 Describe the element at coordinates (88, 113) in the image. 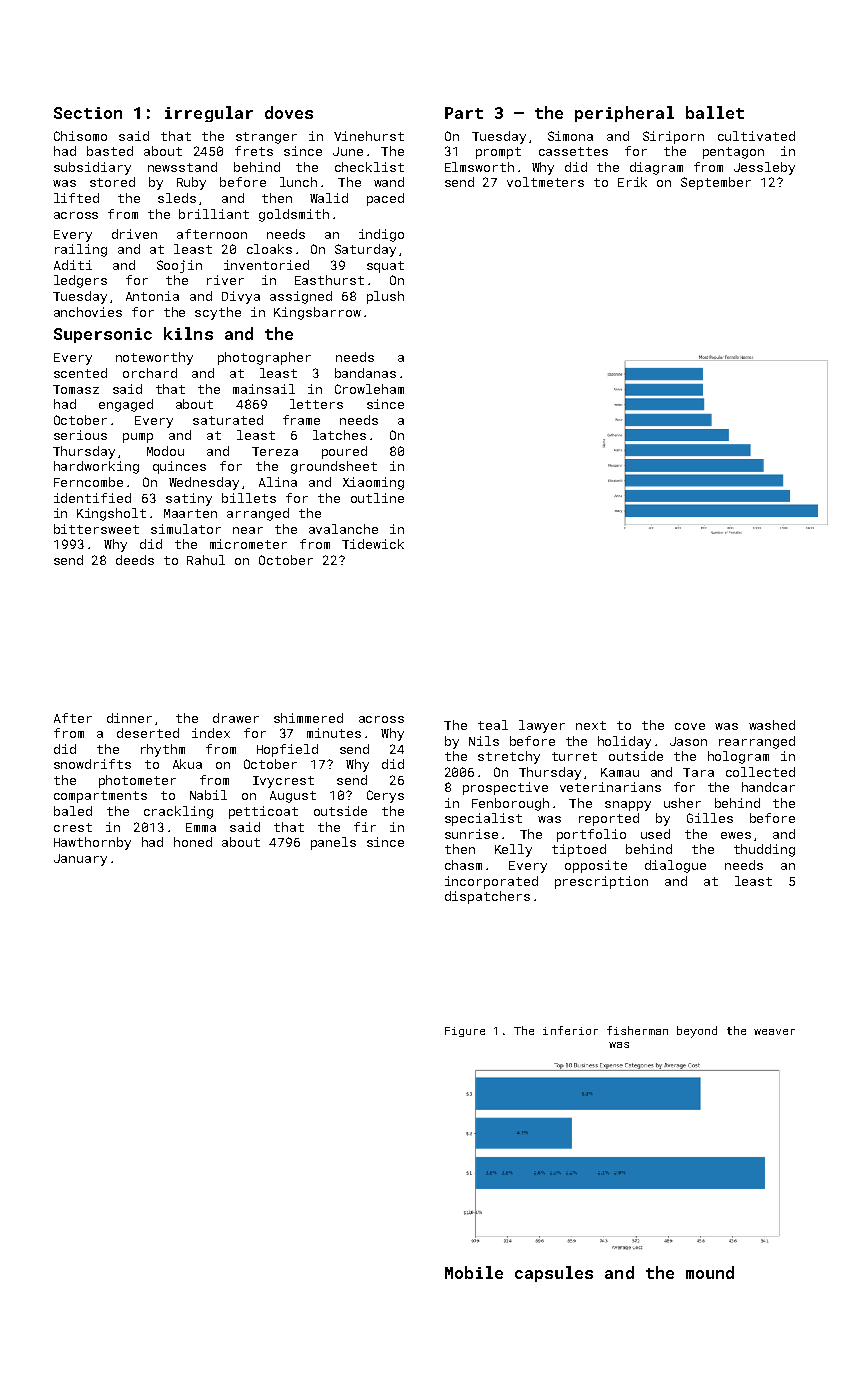

I see `Section` at that location.
